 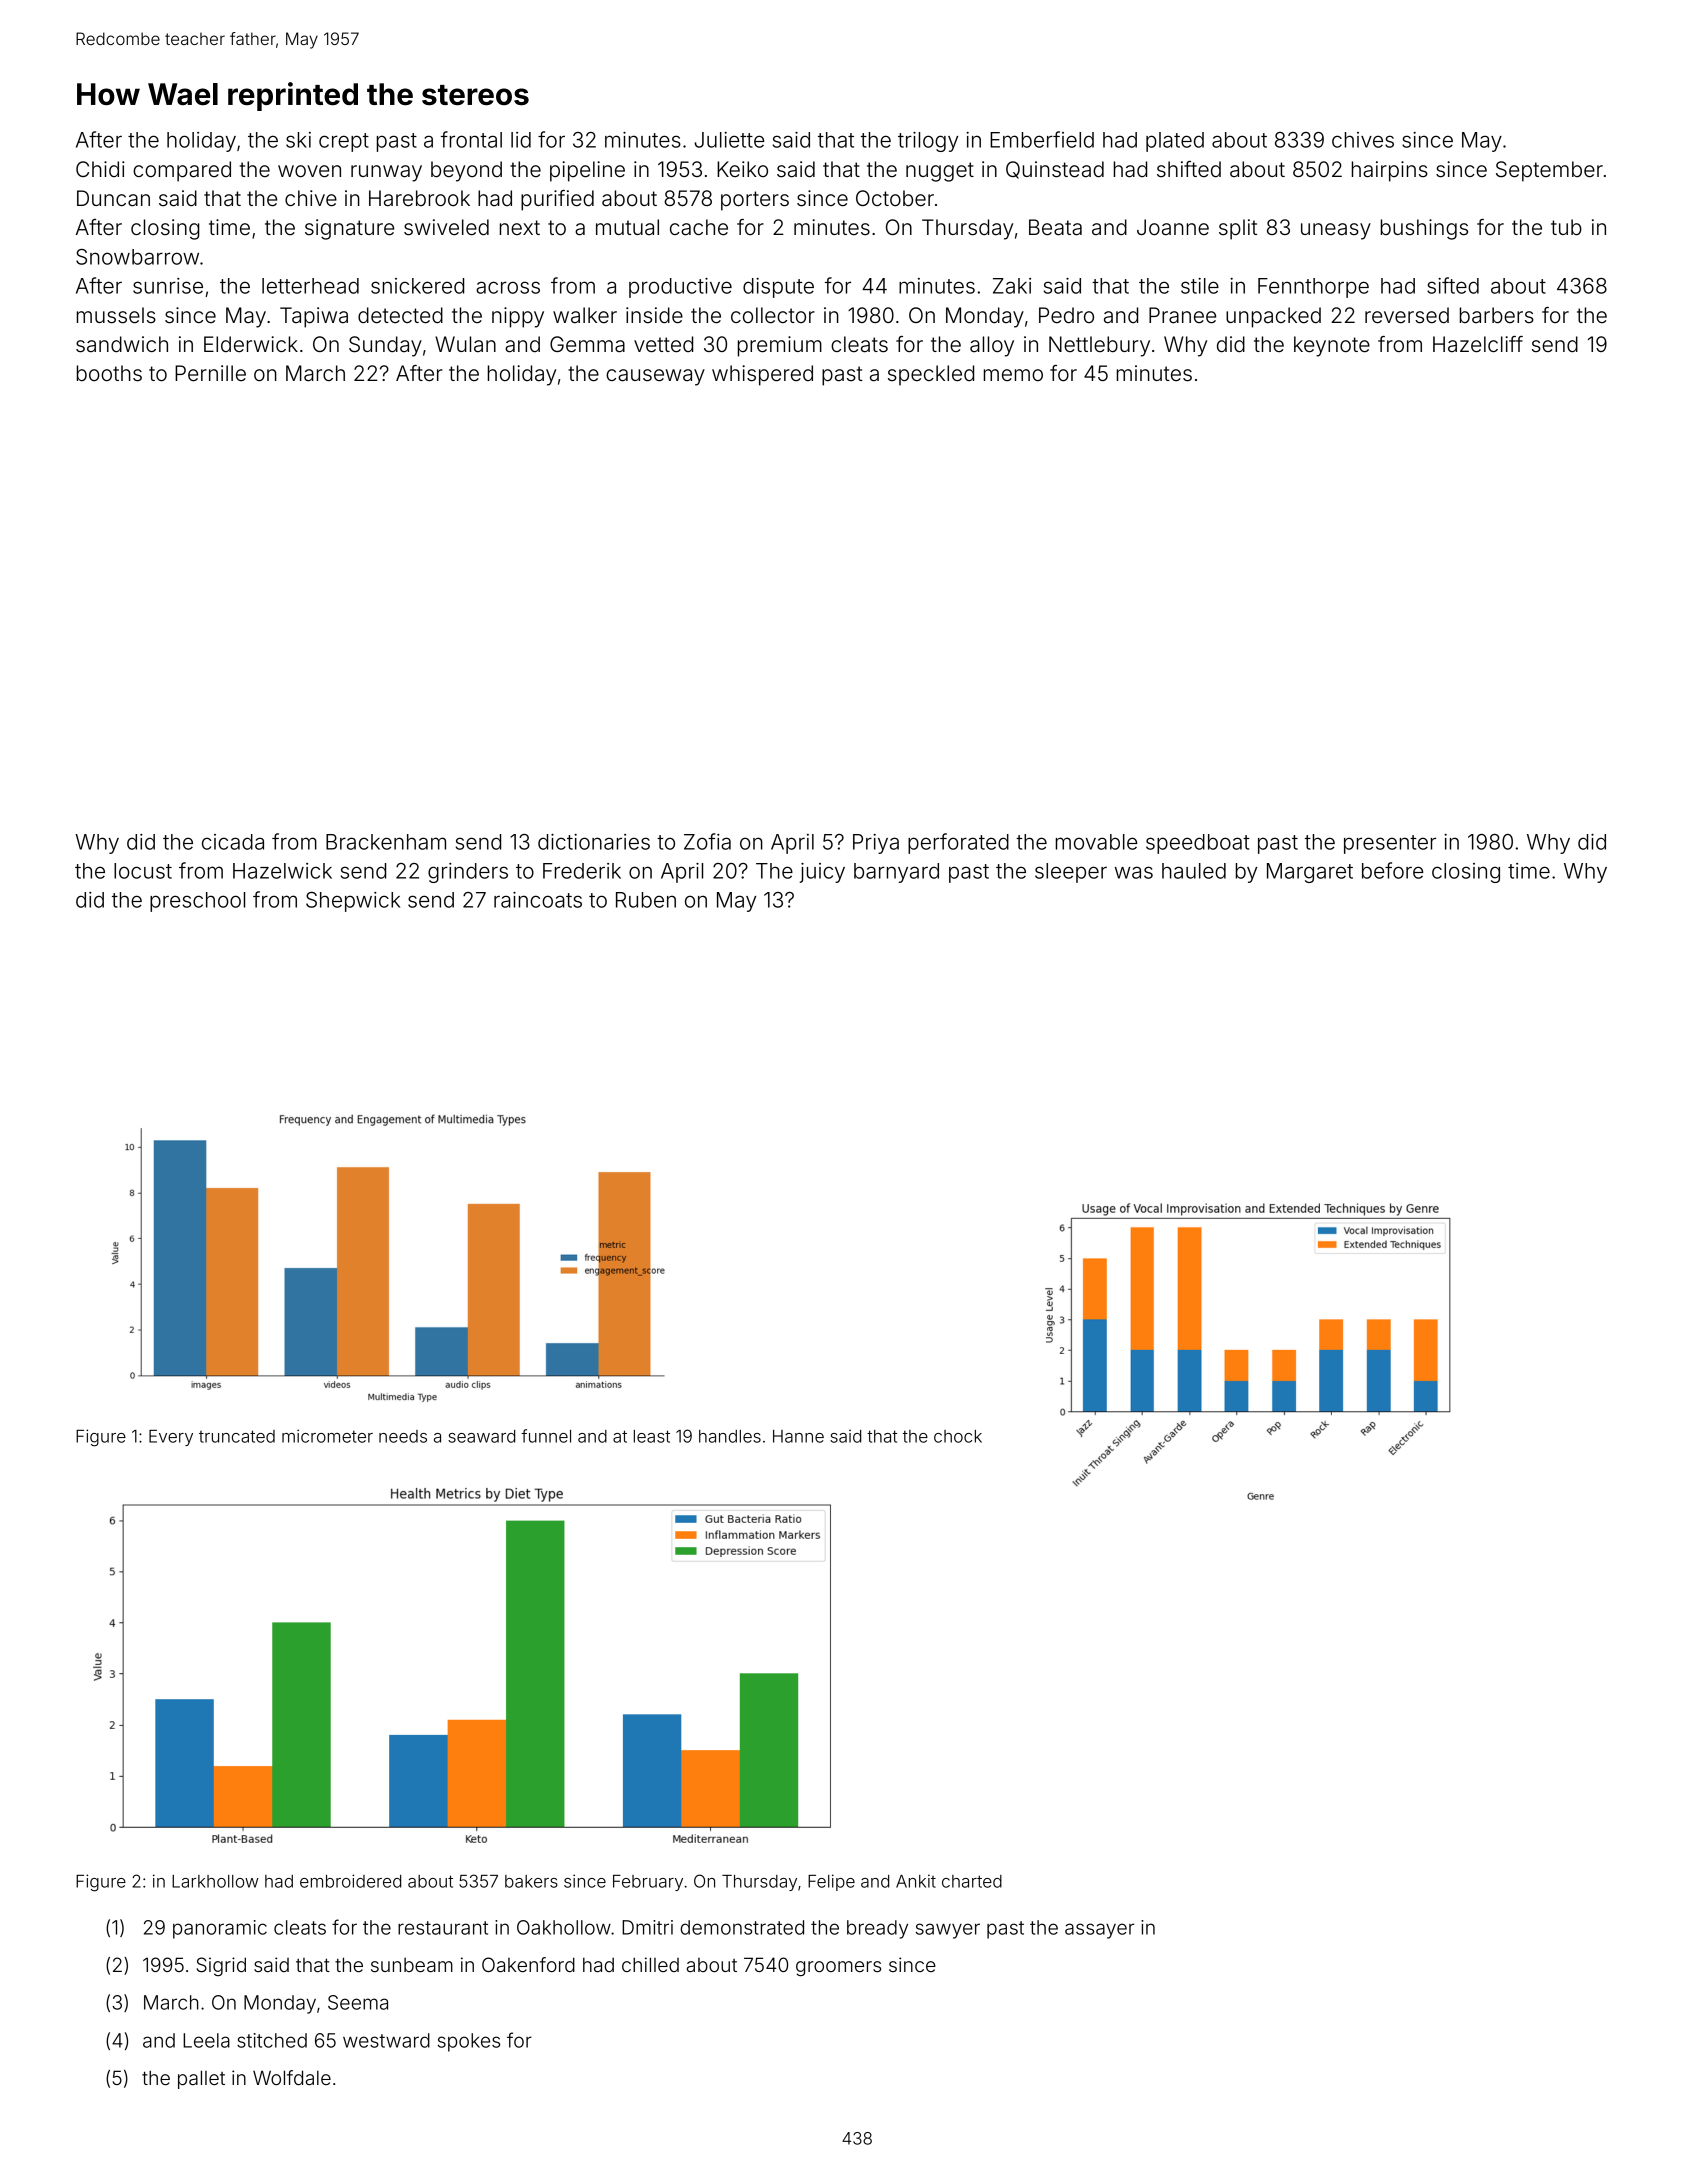 What do you see at coordinates (831, 1882) in the screenshot?
I see `Felipe` at bounding box center [831, 1882].
